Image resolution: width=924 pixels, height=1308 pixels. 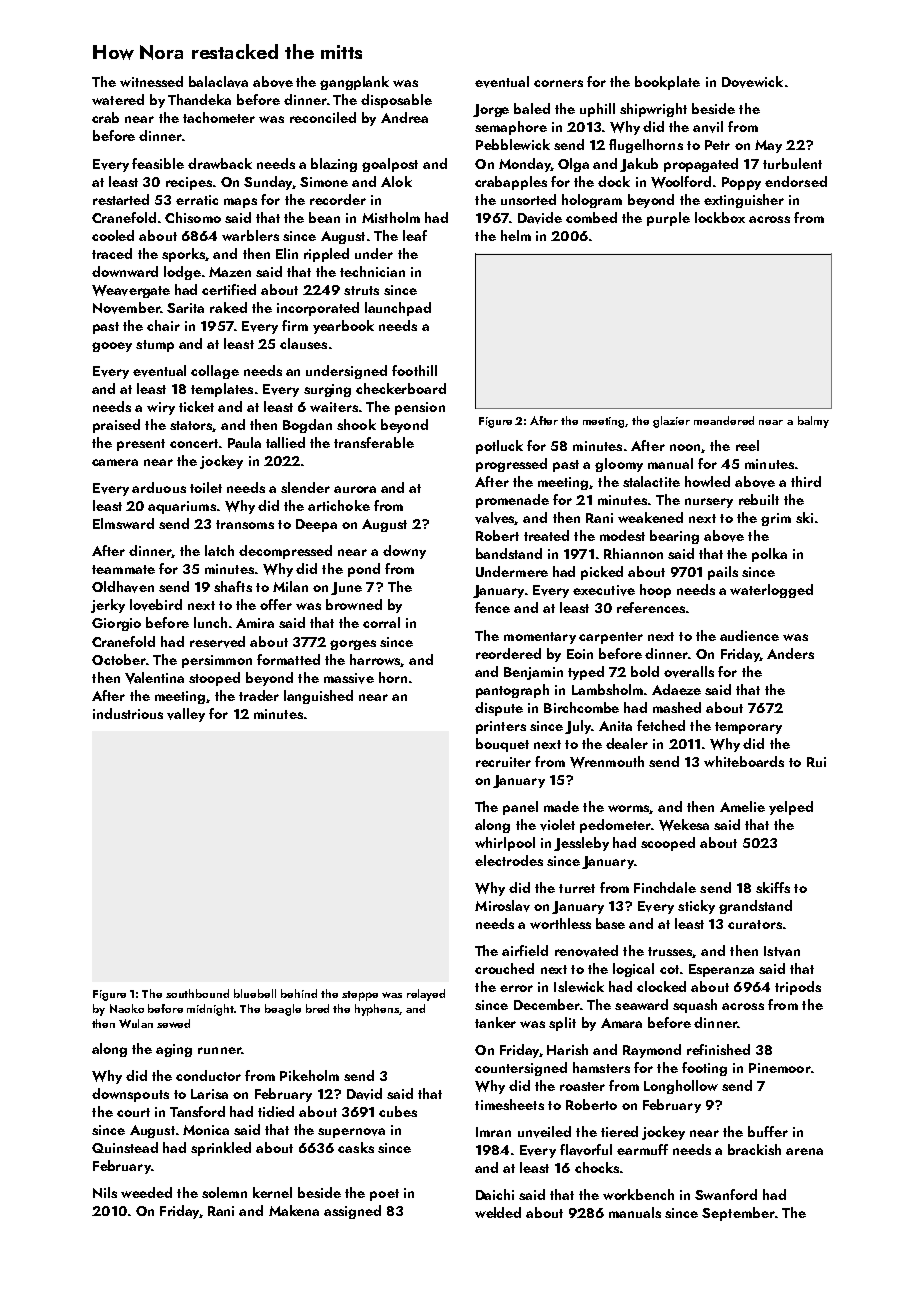 I want to click on tanker, so click(x=495, y=1022).
